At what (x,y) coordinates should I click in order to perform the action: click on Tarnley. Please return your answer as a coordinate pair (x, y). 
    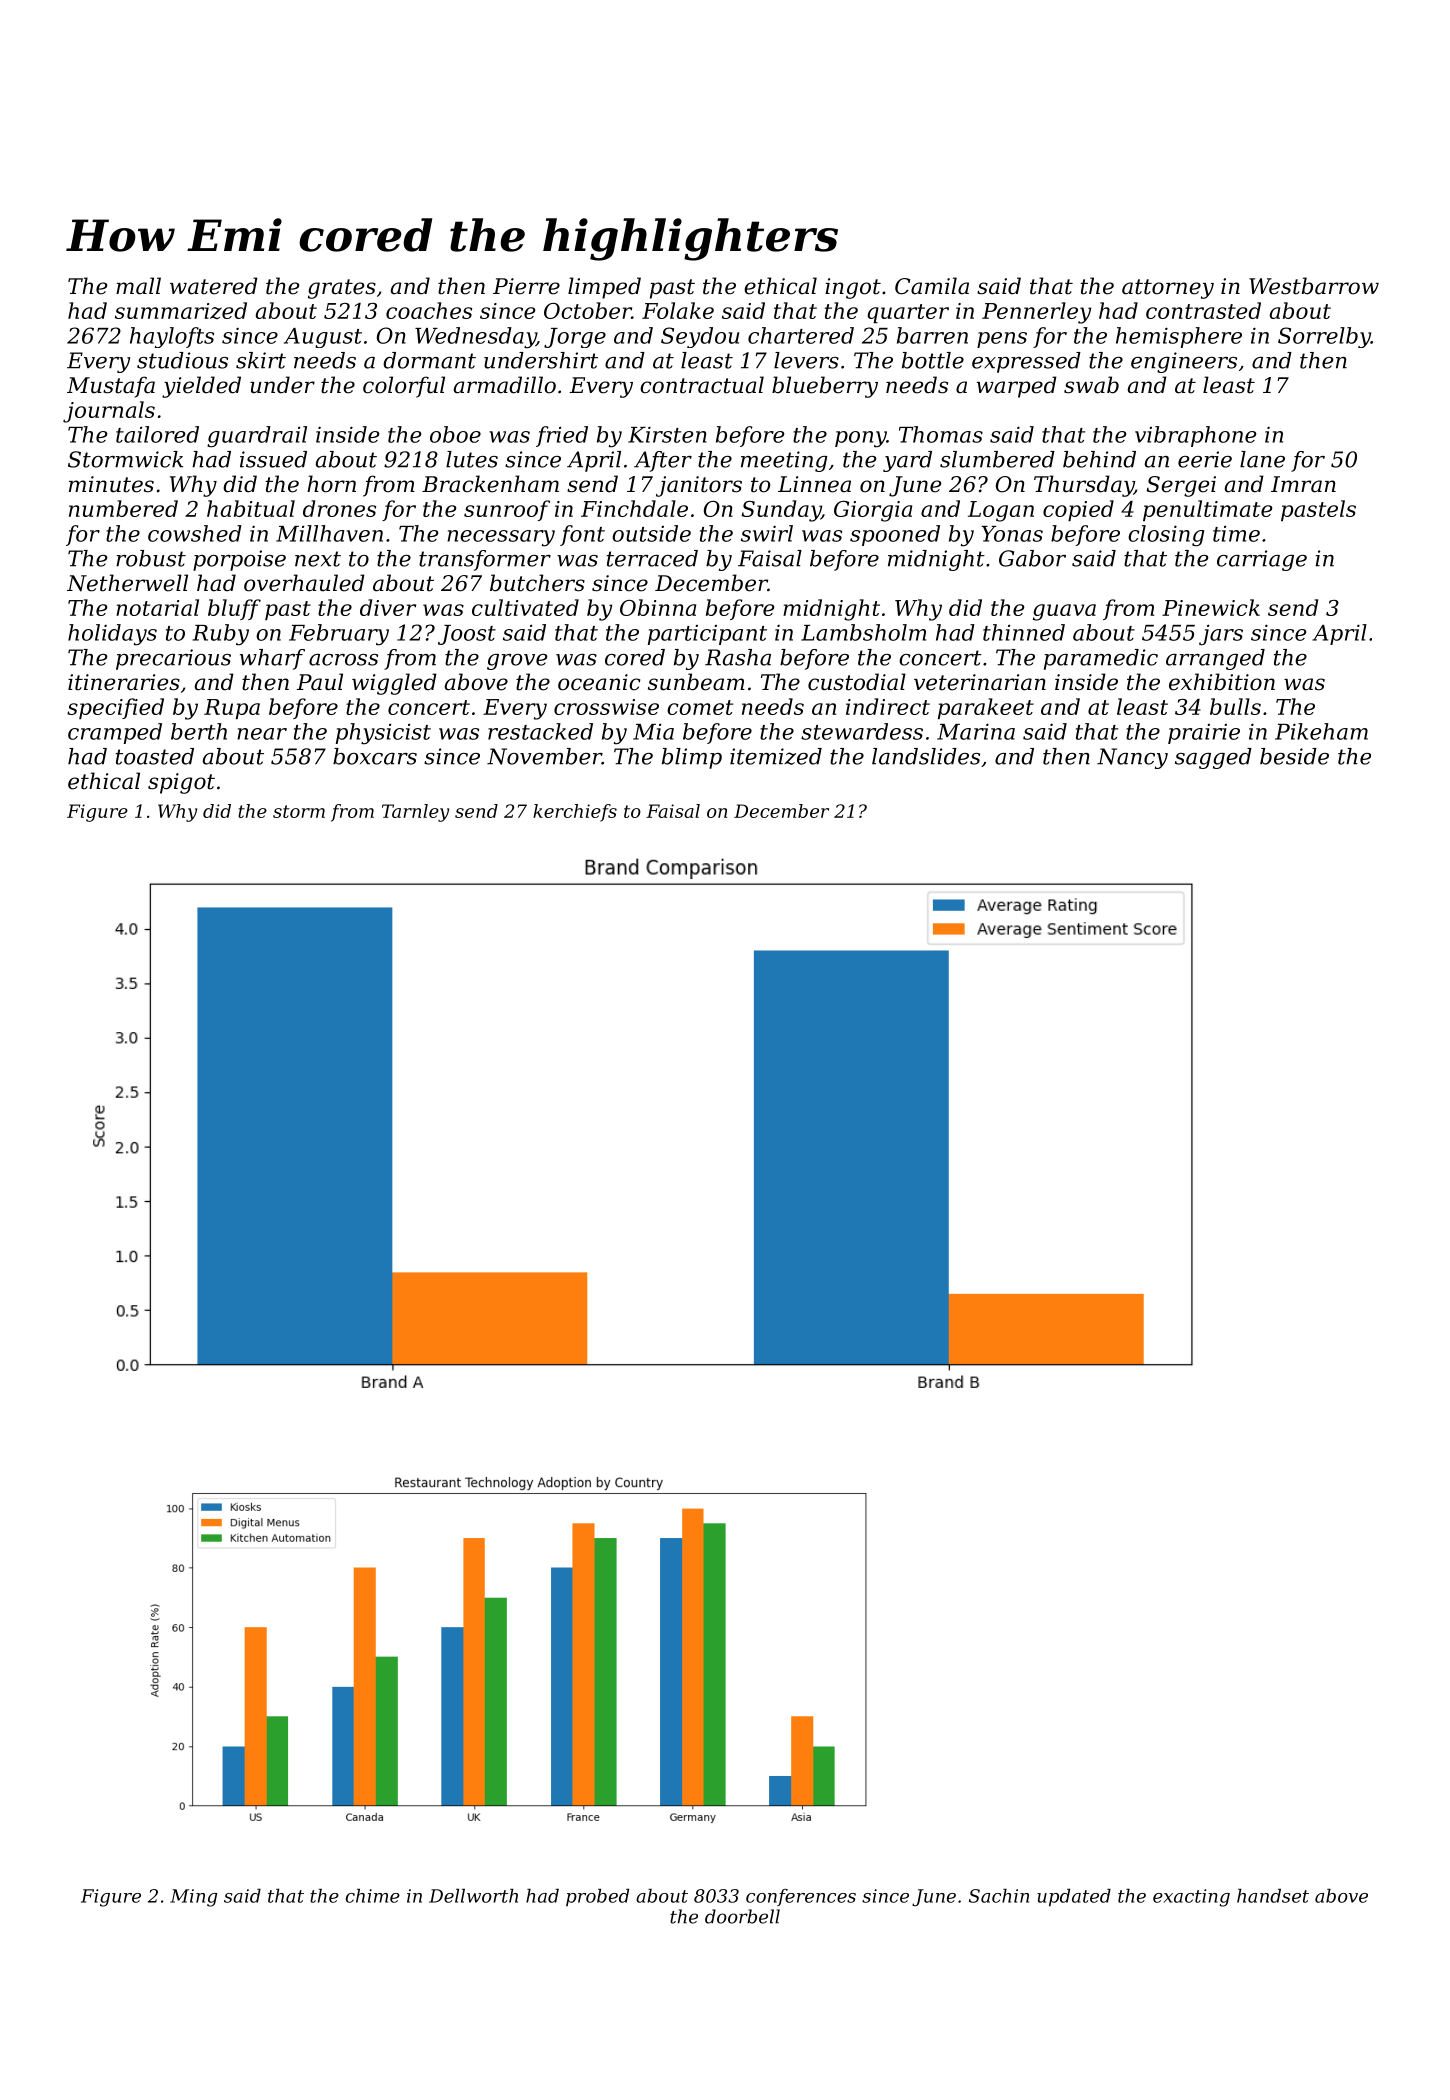
    Looking at the image, I should click on (415, 813).
